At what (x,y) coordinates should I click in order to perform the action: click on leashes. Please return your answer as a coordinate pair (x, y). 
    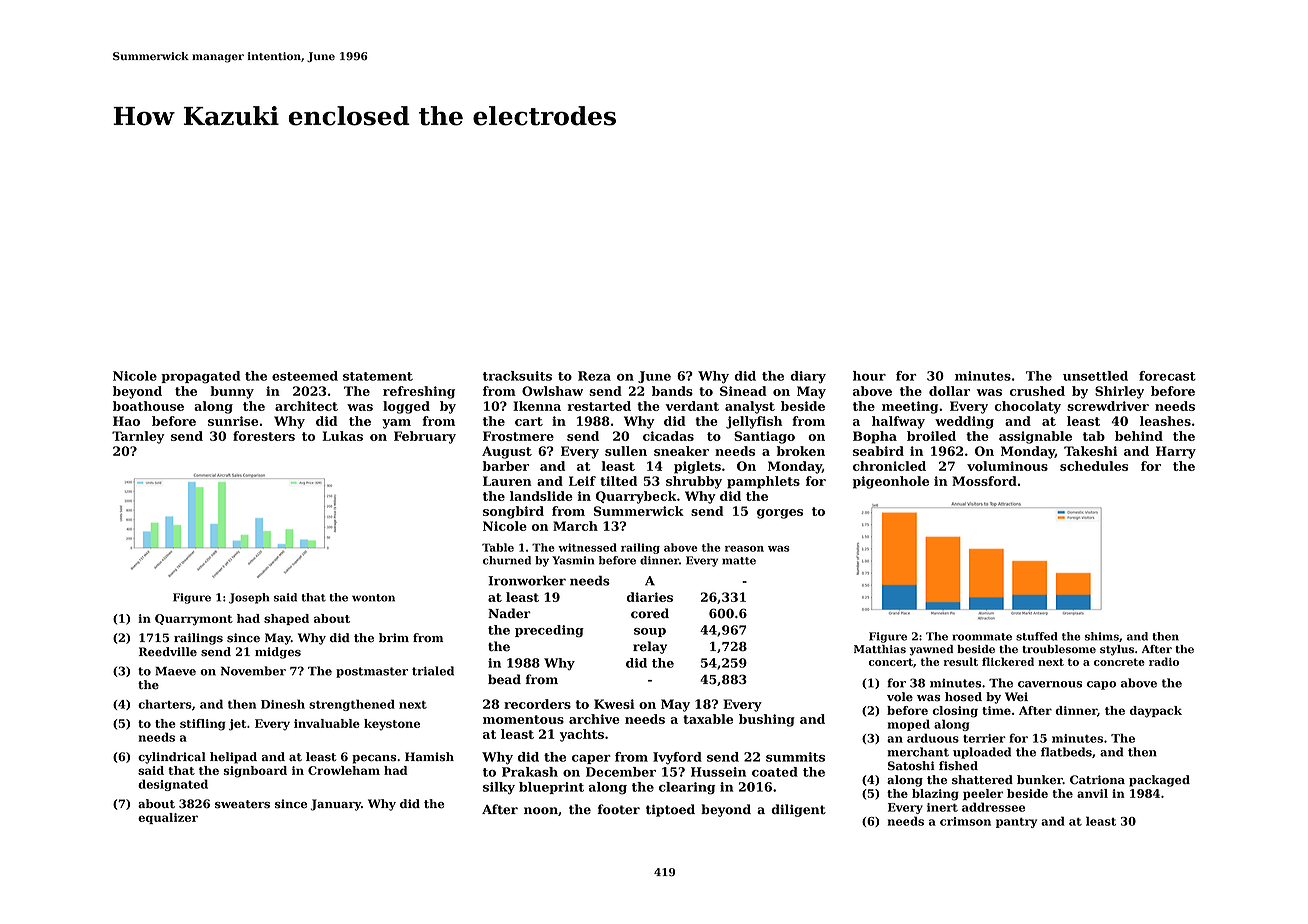
    Looking at the image, I should click on (1165, 421).
